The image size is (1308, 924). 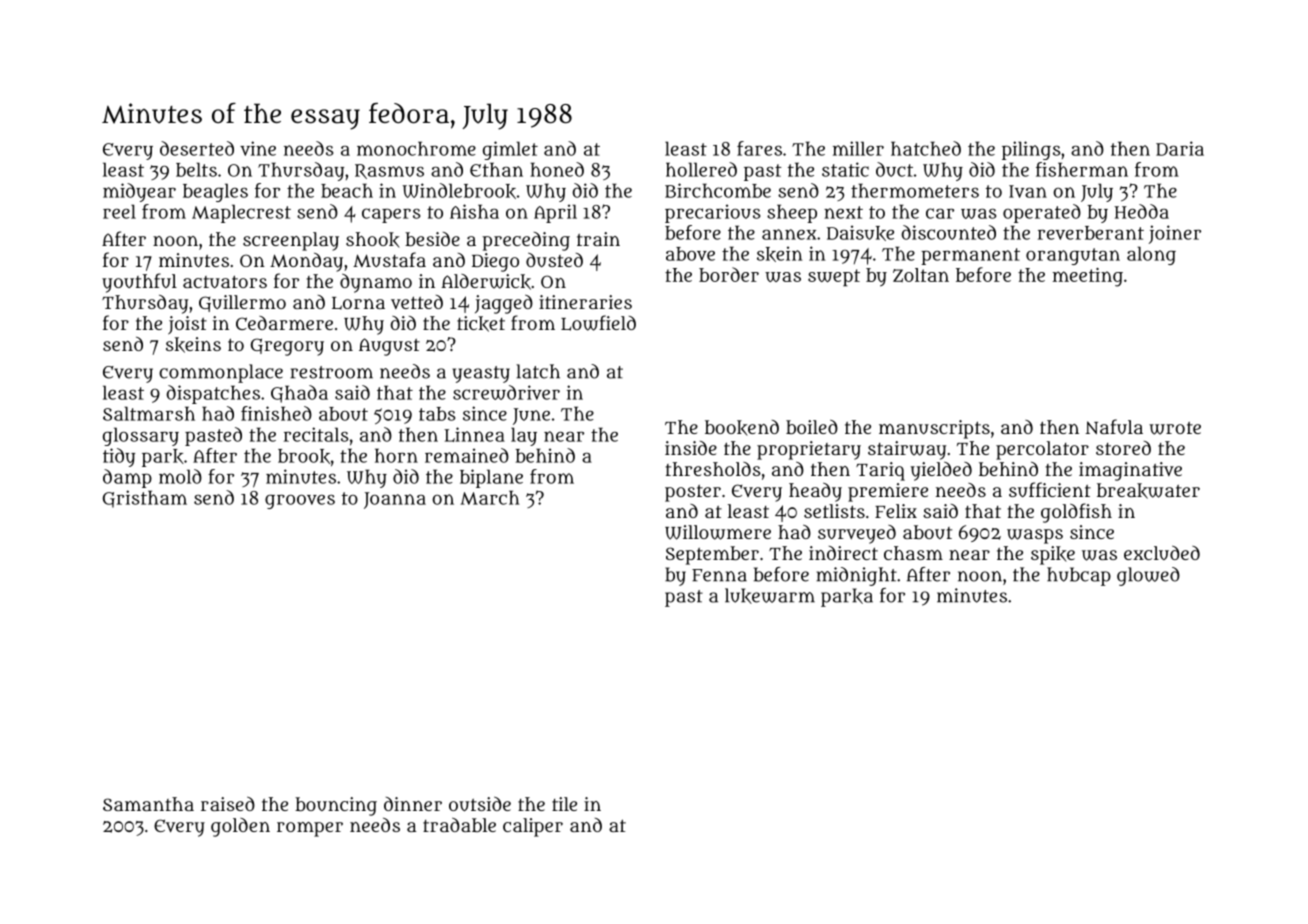 I want to click on hatched, so click(x=926, y=148).
